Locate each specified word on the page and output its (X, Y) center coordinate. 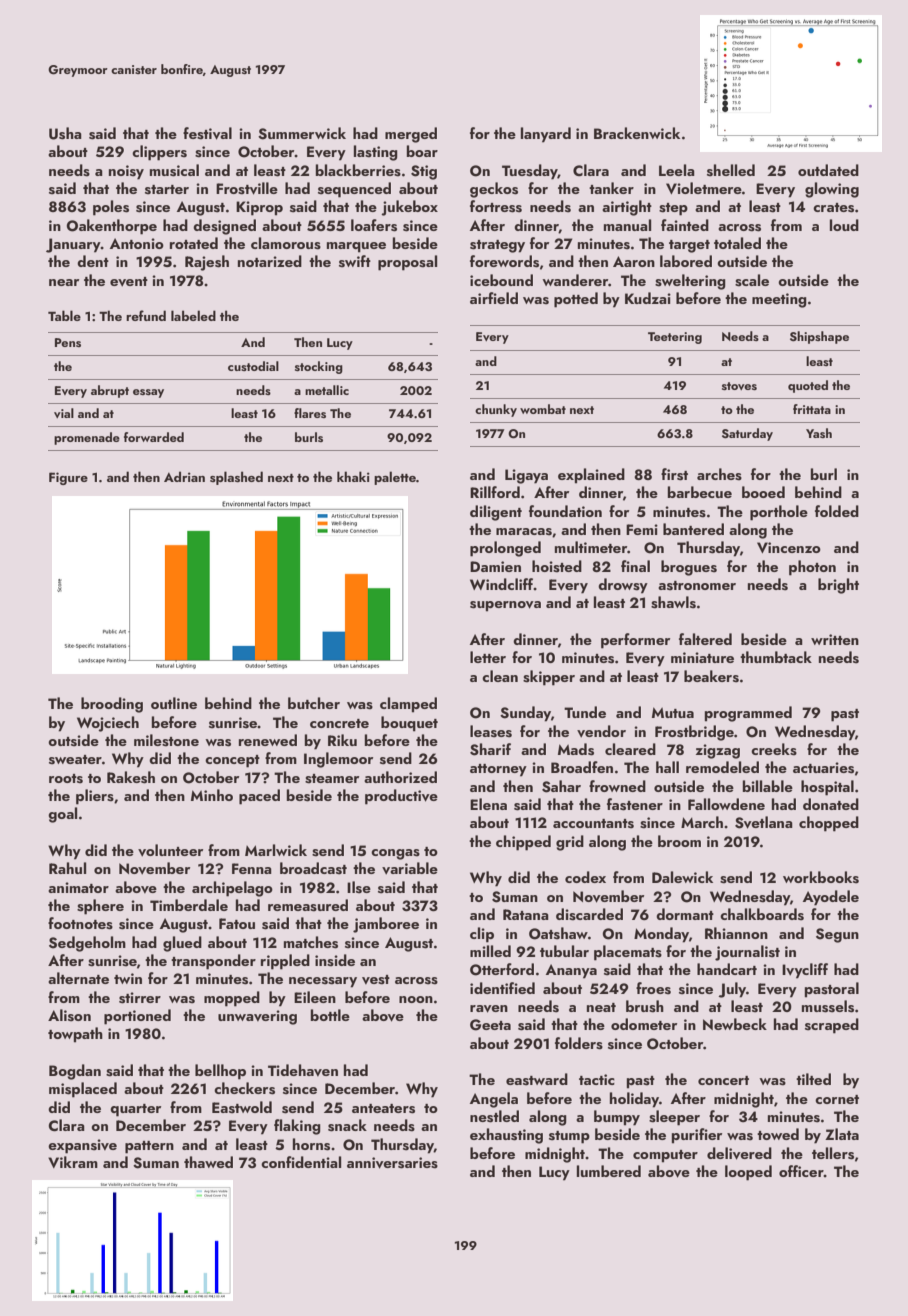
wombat (543, 409)
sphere (100, 907)
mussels (828, 1006)
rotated (194, 243)
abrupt (110, 391)
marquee (356, 247)
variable (410, 868)
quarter (135, 1110)
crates (833, 208)
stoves (739, 386)
